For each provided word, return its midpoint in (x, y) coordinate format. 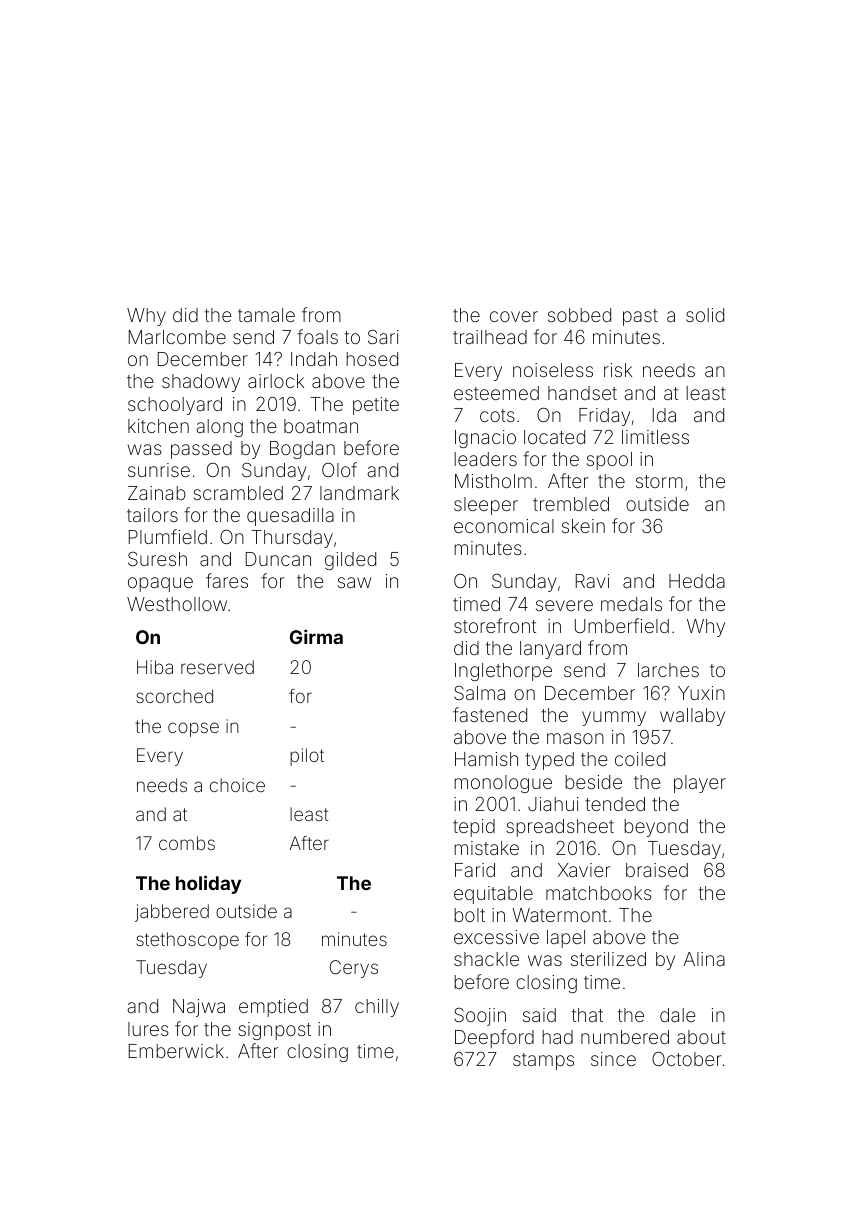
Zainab (157, 493)
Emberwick (176, 1051)
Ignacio (485, 439)
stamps (543, 1061)
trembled (571, 504)
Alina (704, 959)
